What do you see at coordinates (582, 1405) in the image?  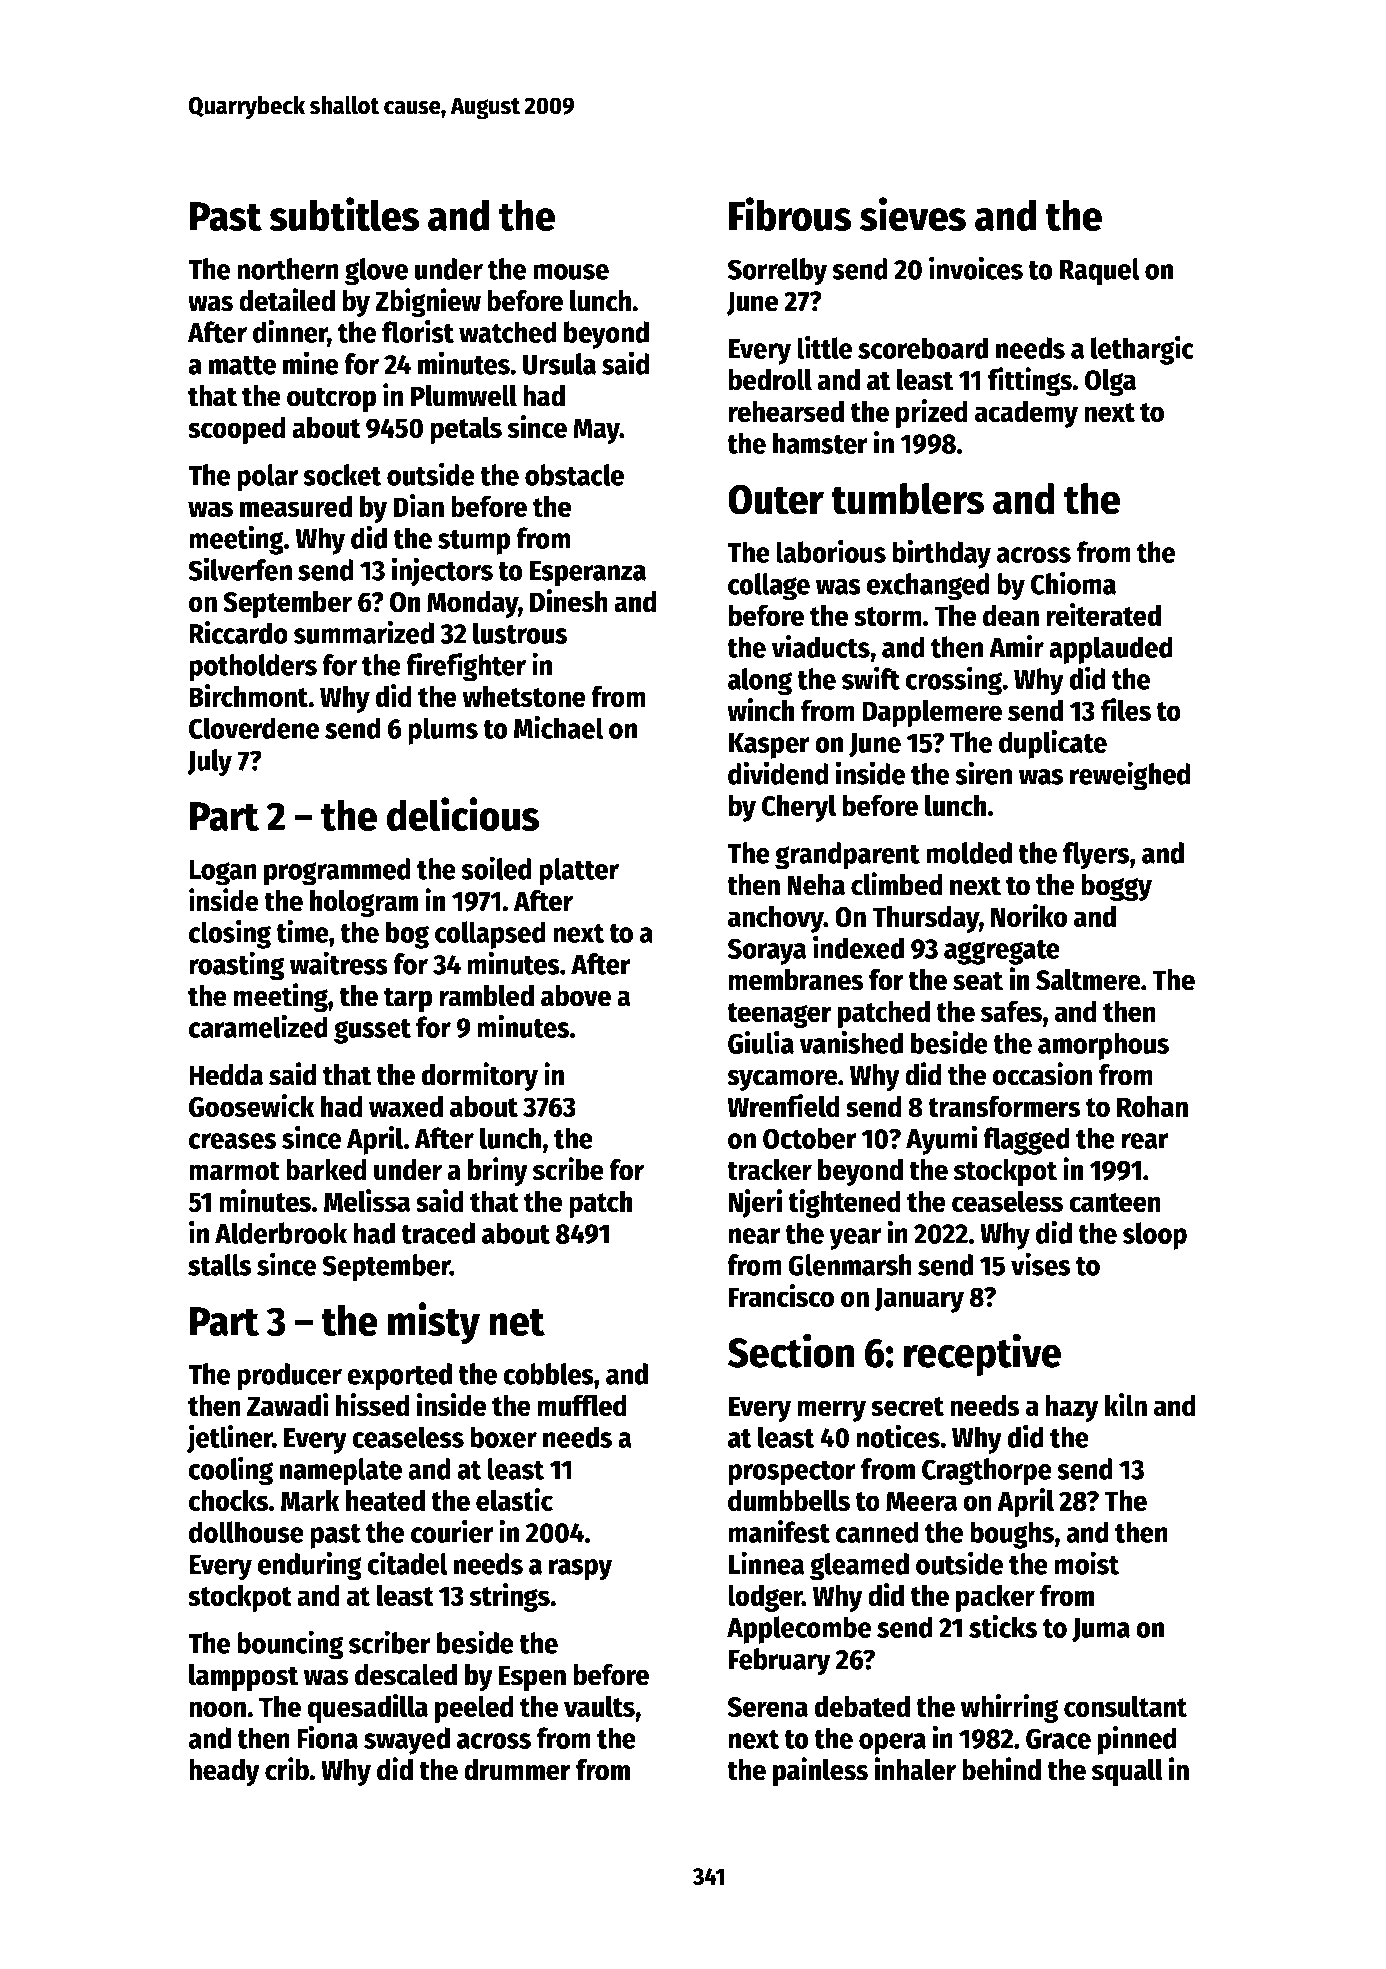 I see `muffled` at bounding box center [582, 1405].
